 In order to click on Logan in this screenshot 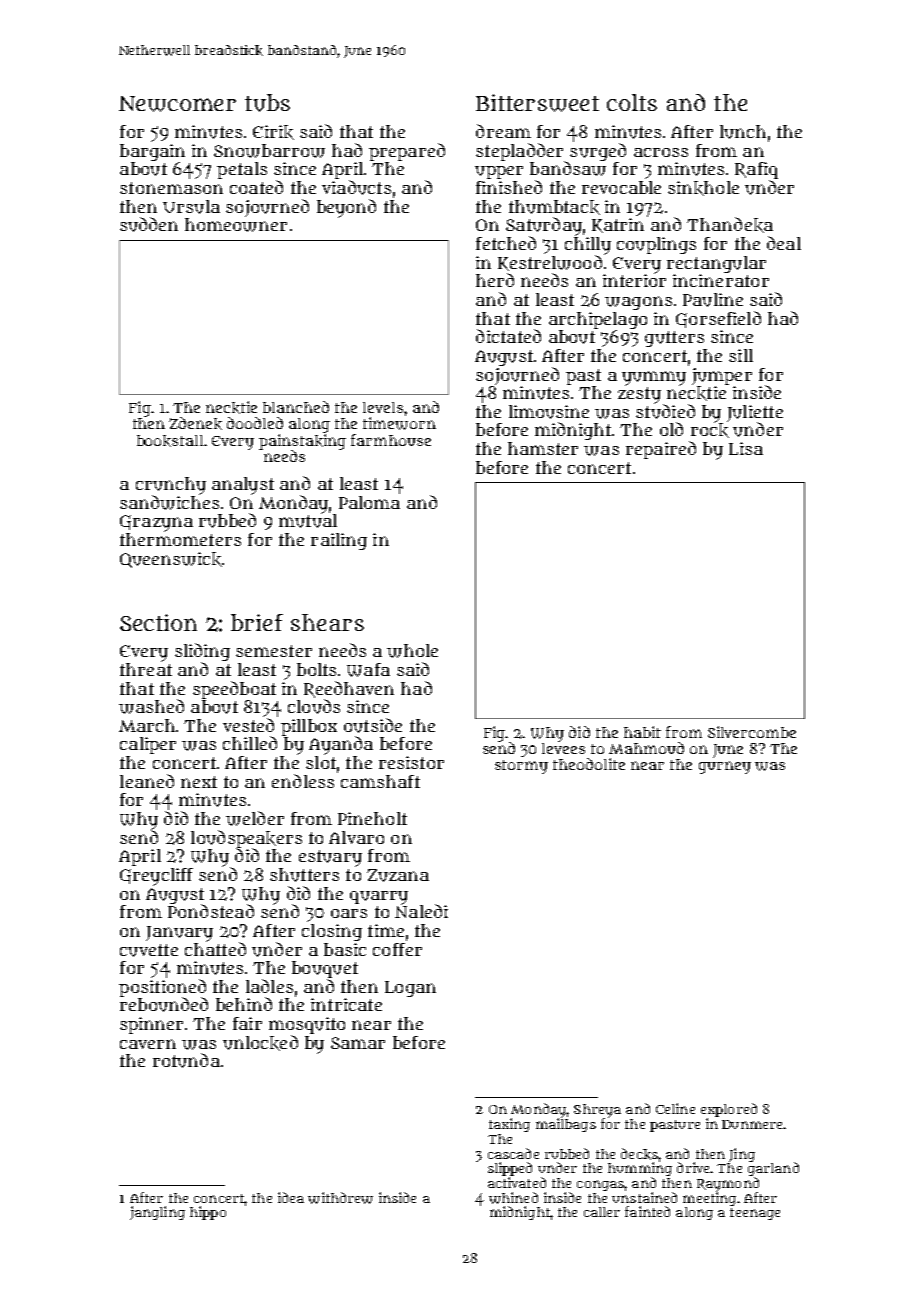, I will do `click(410, 989)`.
